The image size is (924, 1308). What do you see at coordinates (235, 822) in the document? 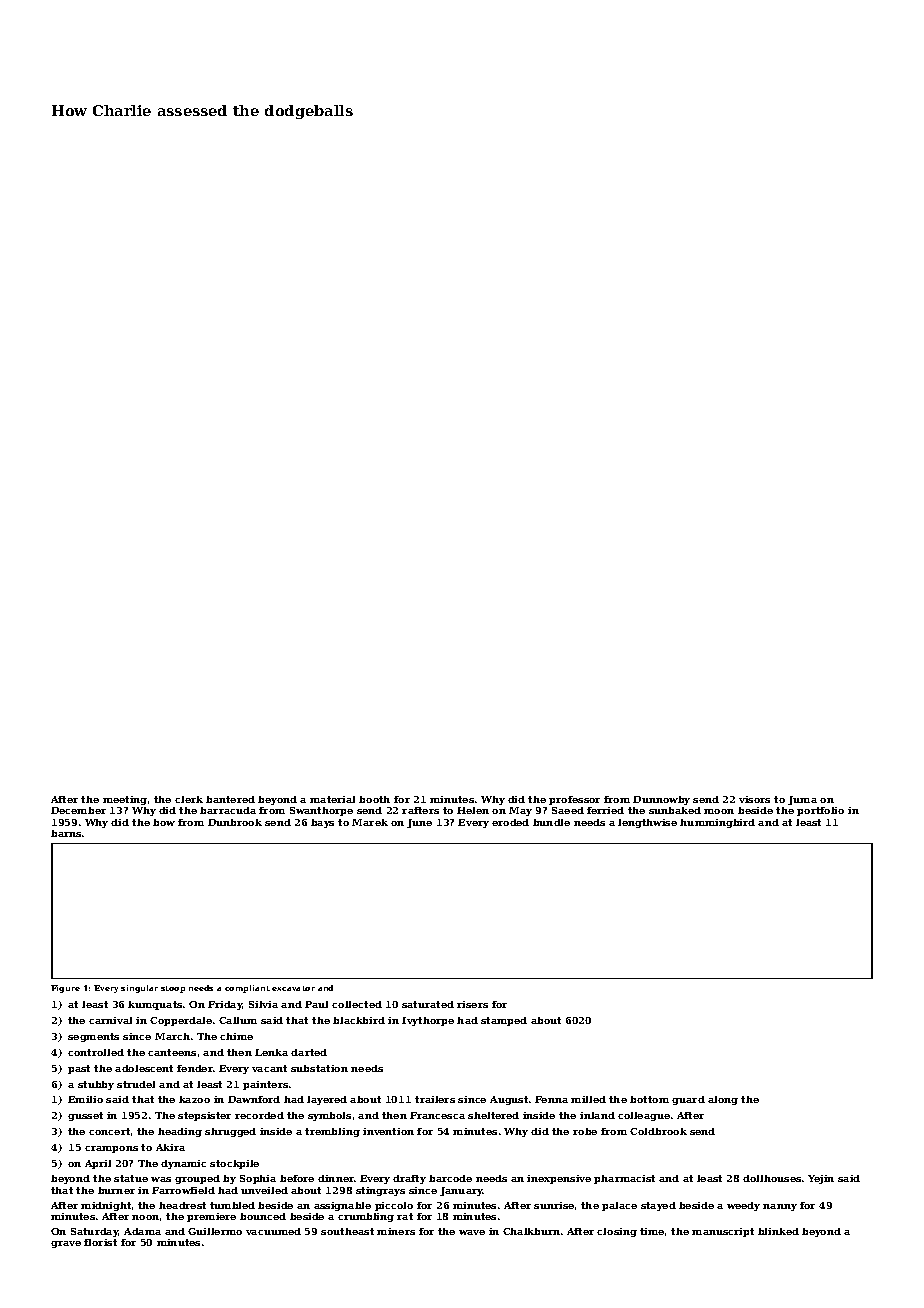
I see `Dunbrook` at bounding box center [235, 822].
